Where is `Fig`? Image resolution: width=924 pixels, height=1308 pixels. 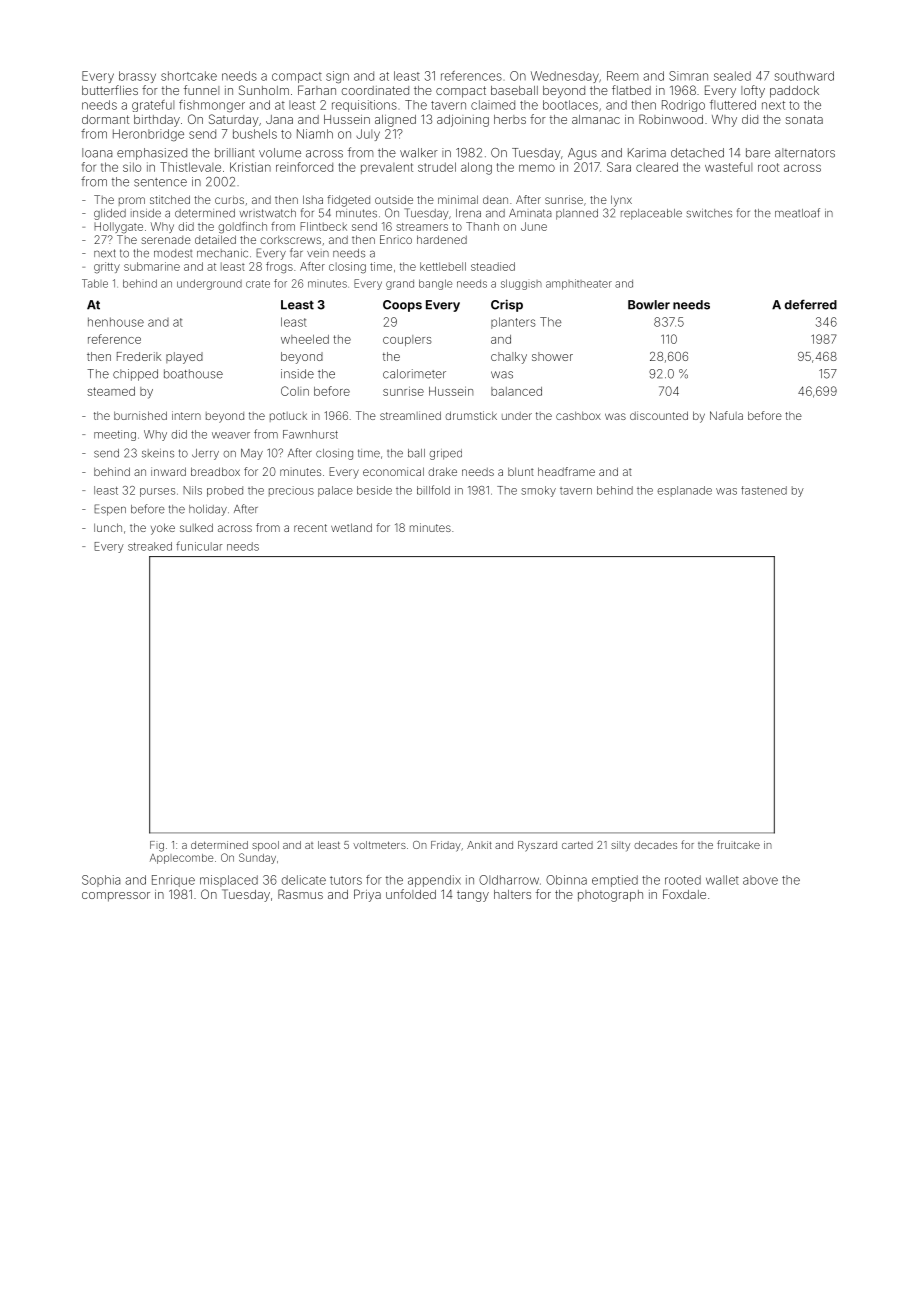
Fig is located at coordinates (157, 846).
